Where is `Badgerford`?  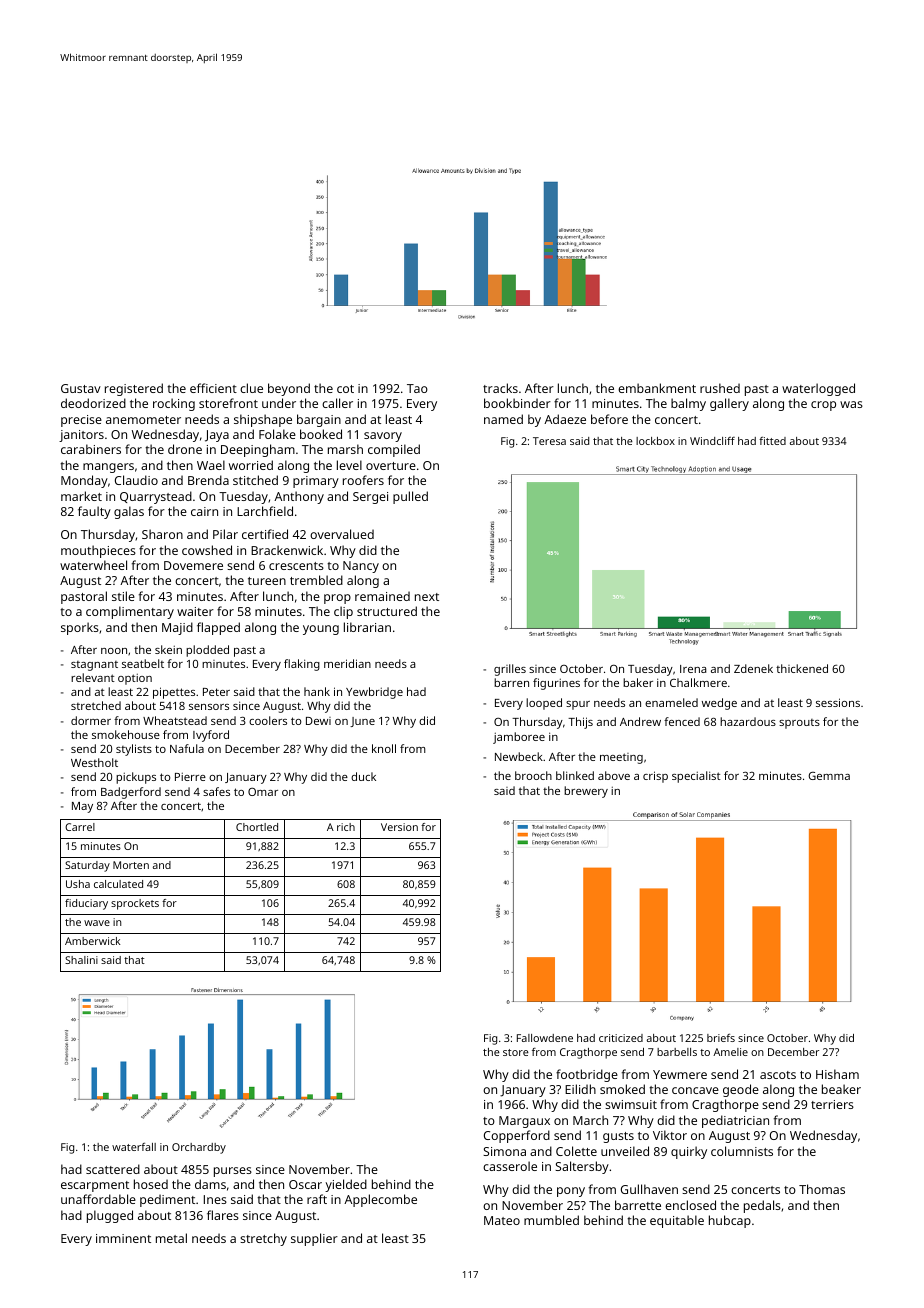 Badgerford is located at coordinates (131, 793).
